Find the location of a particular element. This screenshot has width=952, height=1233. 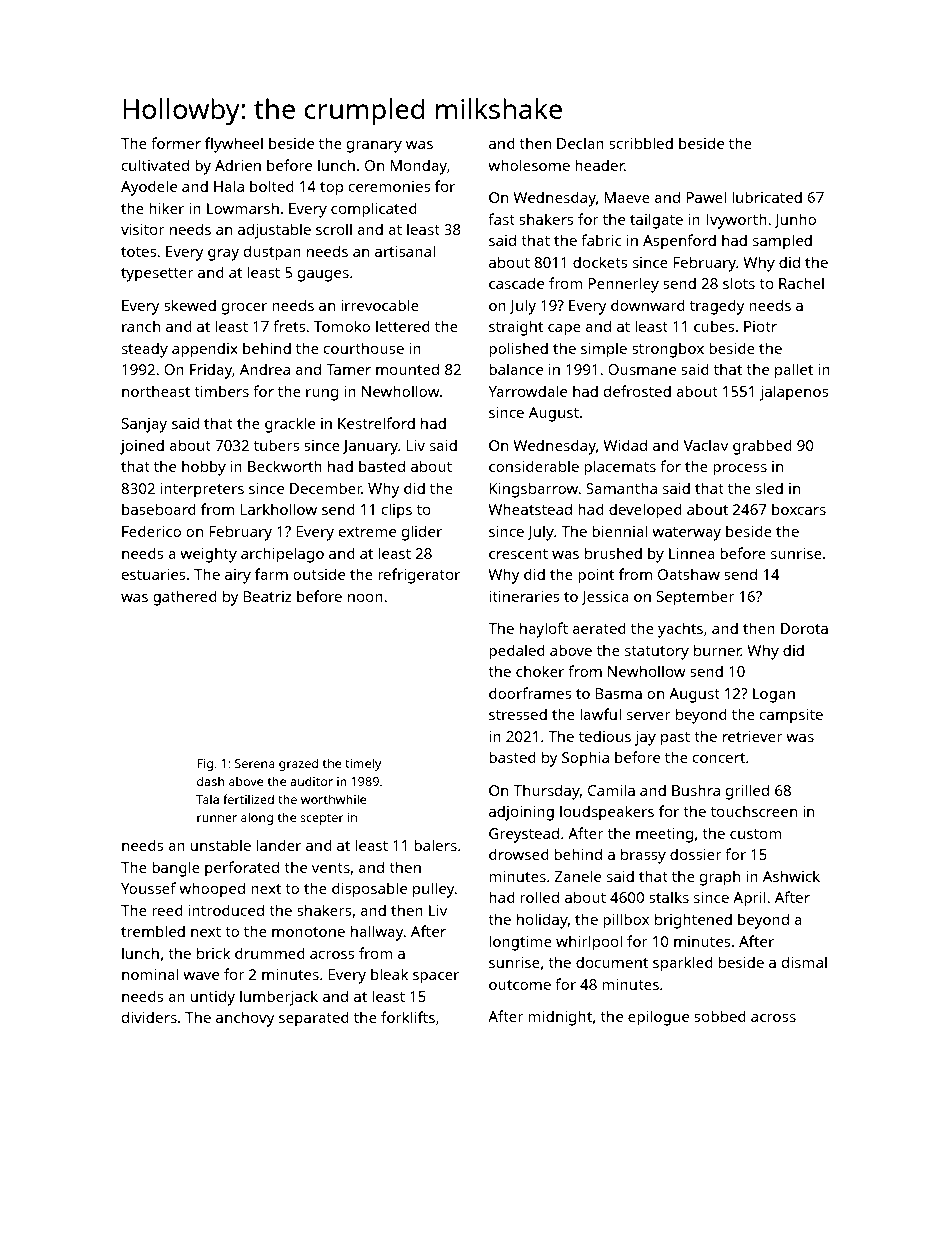

scribbled is located at coordinates (641, 143).
